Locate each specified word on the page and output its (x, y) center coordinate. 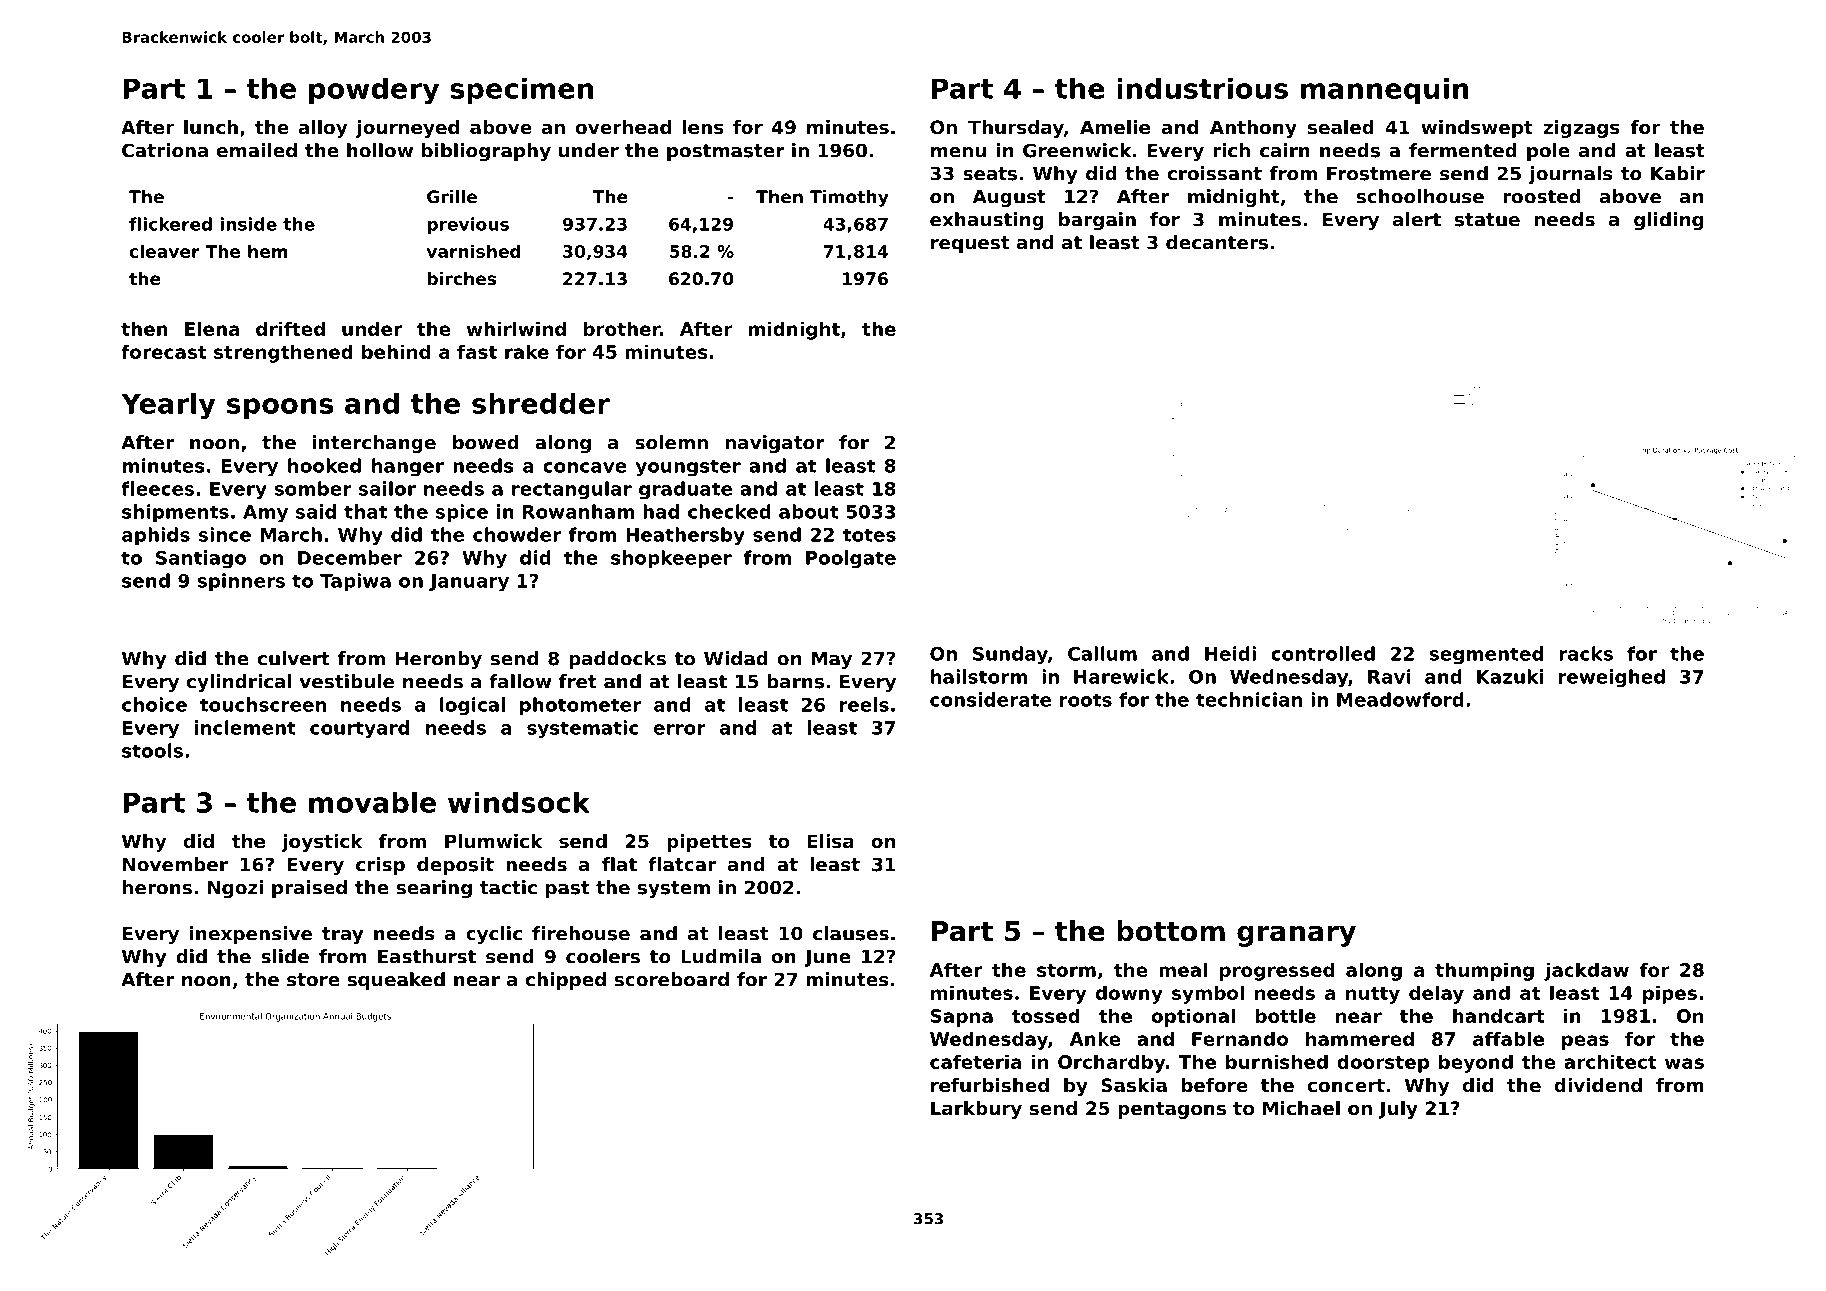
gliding (1668, 221)
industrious (1202, 88)
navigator (775, 444)
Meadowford (1400, 699)
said (316, 511)
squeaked (396, 981)
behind (396, 351)
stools (152, 750)
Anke (1095, 1038)
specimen (521, 91)
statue (1487, 220)
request (970, 244)
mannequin (1385, 91)
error (680, 729)
